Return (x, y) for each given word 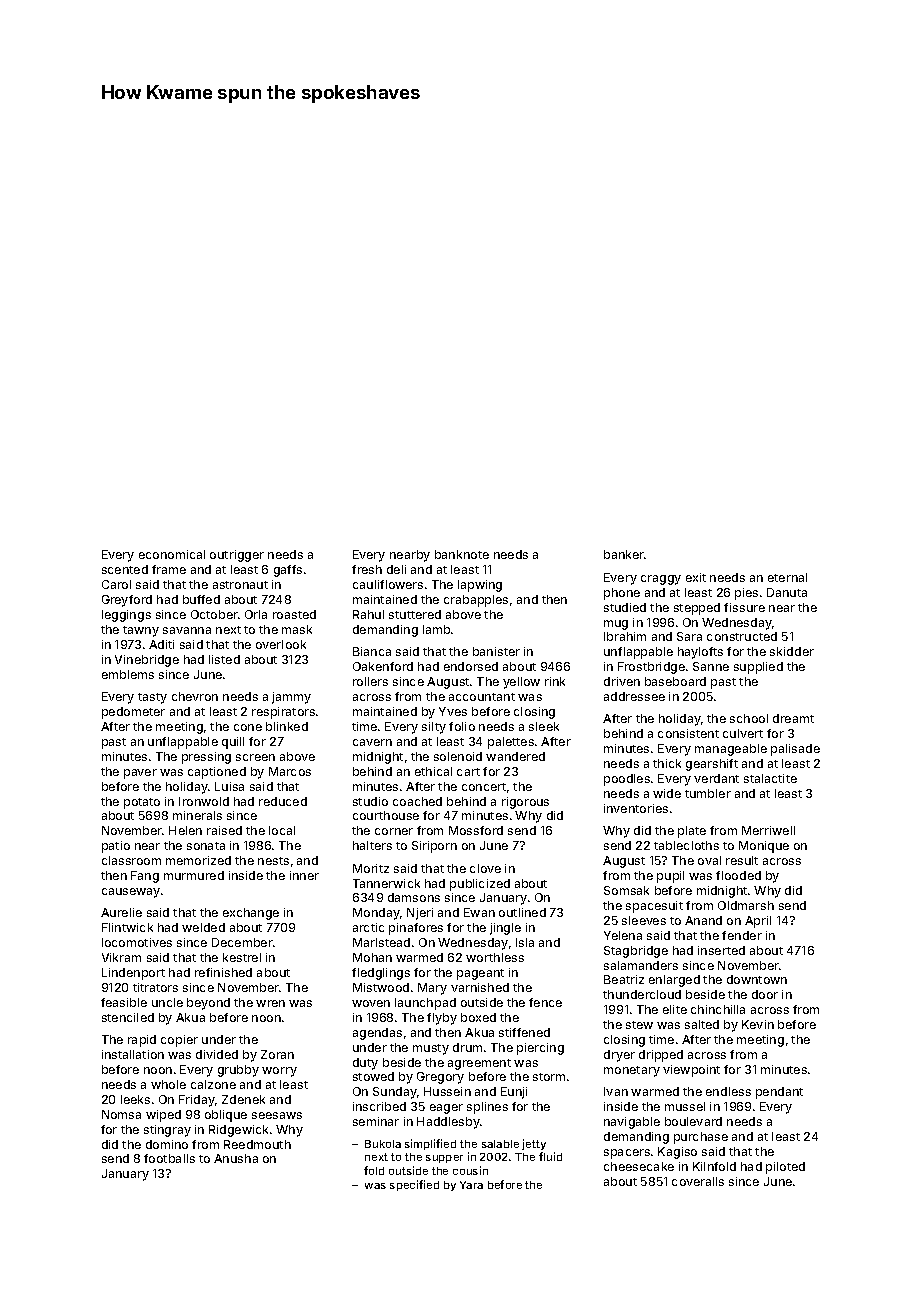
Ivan (616, 1091)
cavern (372, 742)
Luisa (229, 786)
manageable (731, 750)
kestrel (242, 957)
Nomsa (121, 1114)
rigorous (525, 803)
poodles (627, 780)
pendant (779, 1093)
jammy (291, 698)
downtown (757, 979)
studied (625, 607)
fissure (744, 607)
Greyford (127, 601)
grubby (238, 1071)
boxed (478, 1017)
